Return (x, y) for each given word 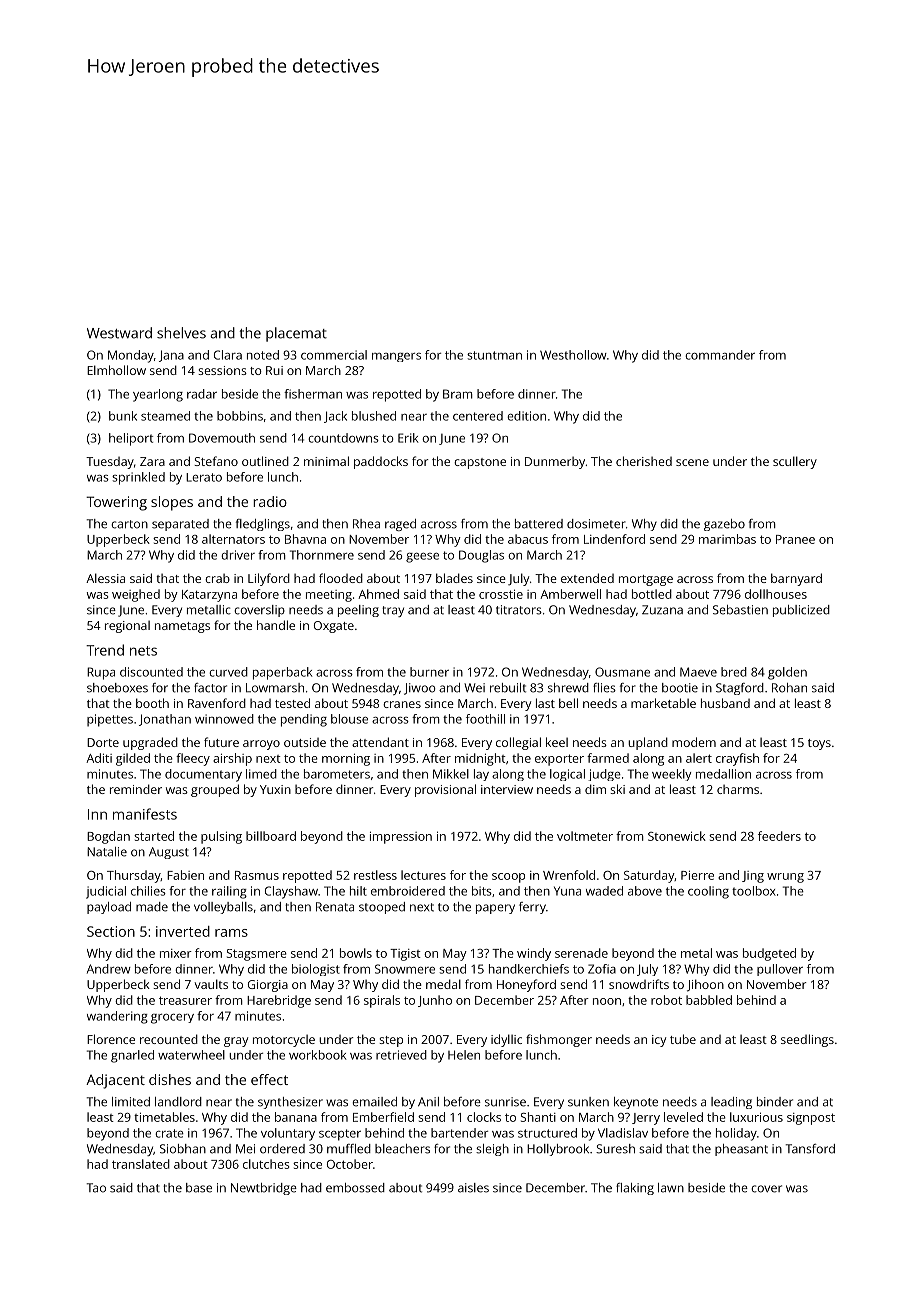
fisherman (313, 394)
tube (683, 1039)
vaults (211, 984)
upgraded (150, 743)
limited (131, 1102)
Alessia (105, 578)
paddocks (381, 462)
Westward (119, 333)
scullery (795, 462)
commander (720, 355)
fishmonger (559, 1040)
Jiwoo (420, 689)
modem (694, 742)
